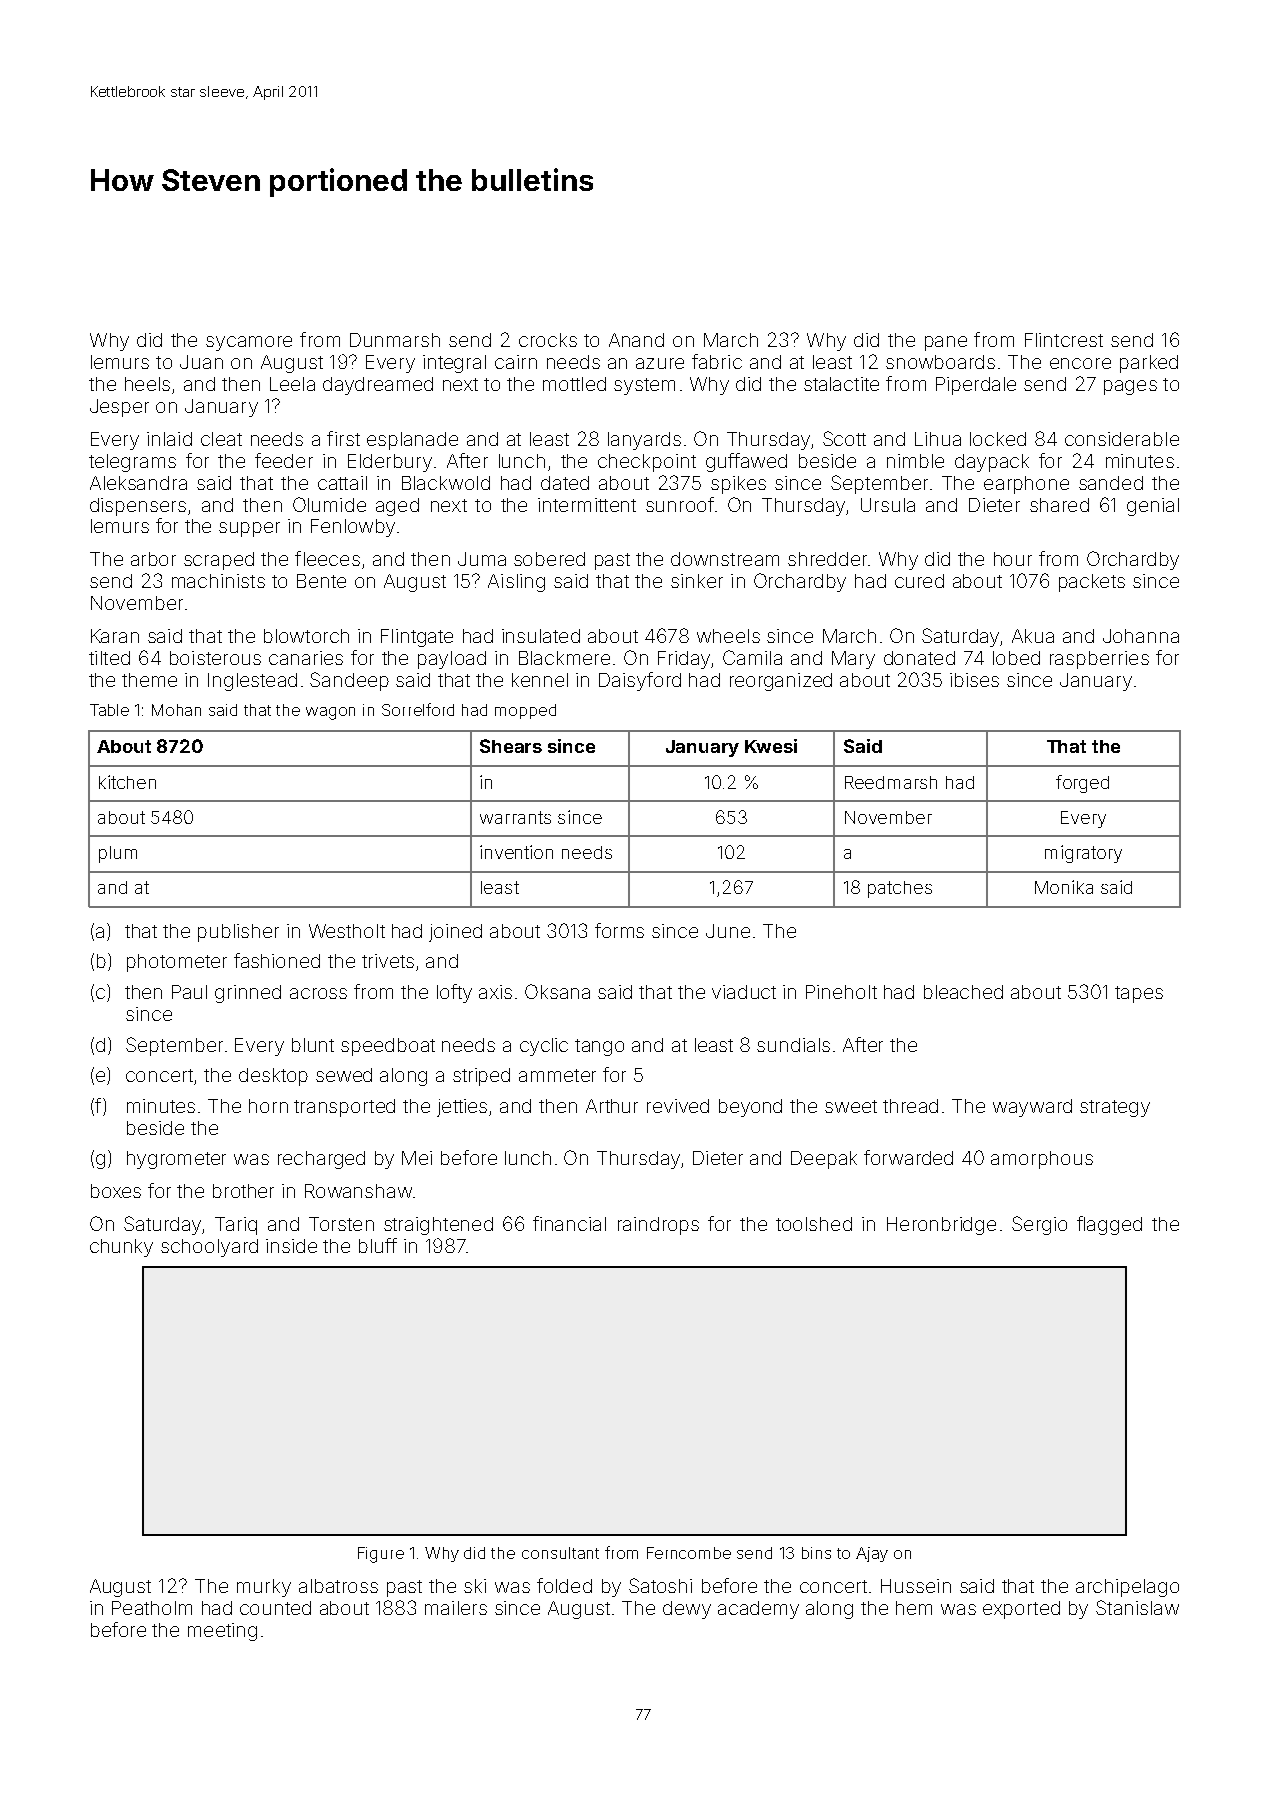 The height and width of the document is (1794, 1269). I want to click on murky, so click(264, 1588).
